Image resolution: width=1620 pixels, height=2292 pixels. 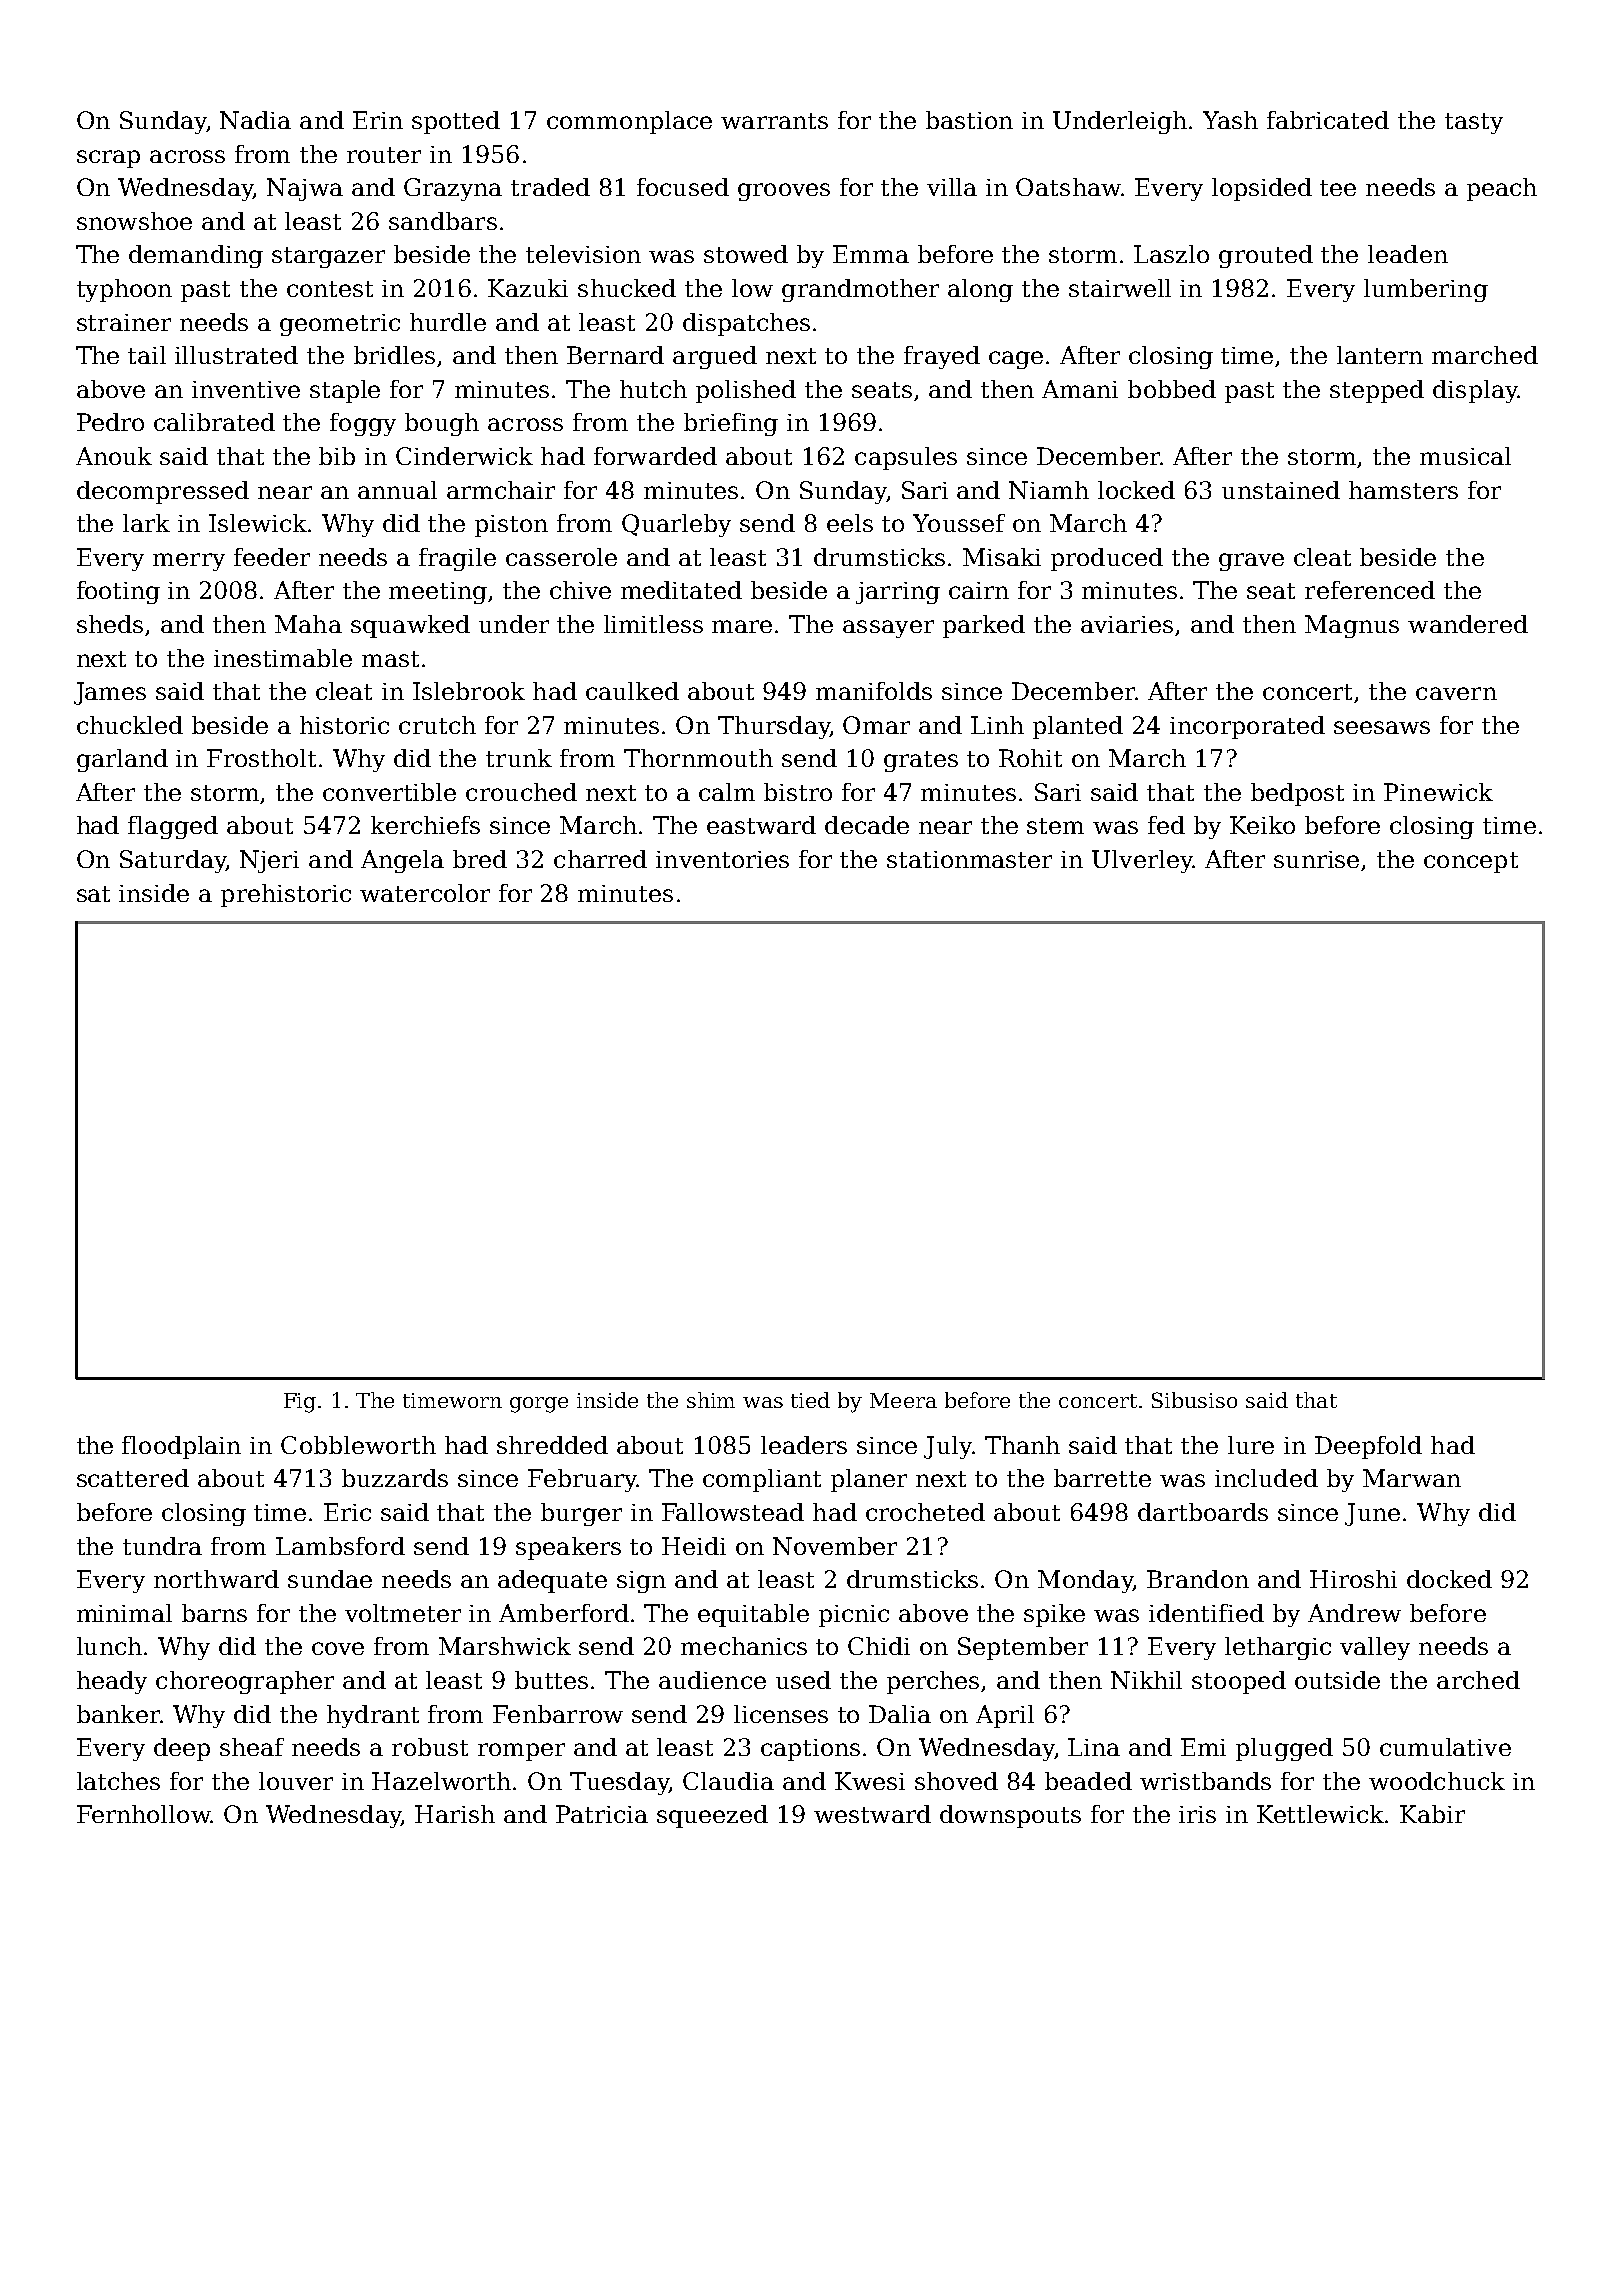 What do you see at coordinates (296, 1781) in the screenshot?
I see `louver` at bounding box center [296, 1781].
